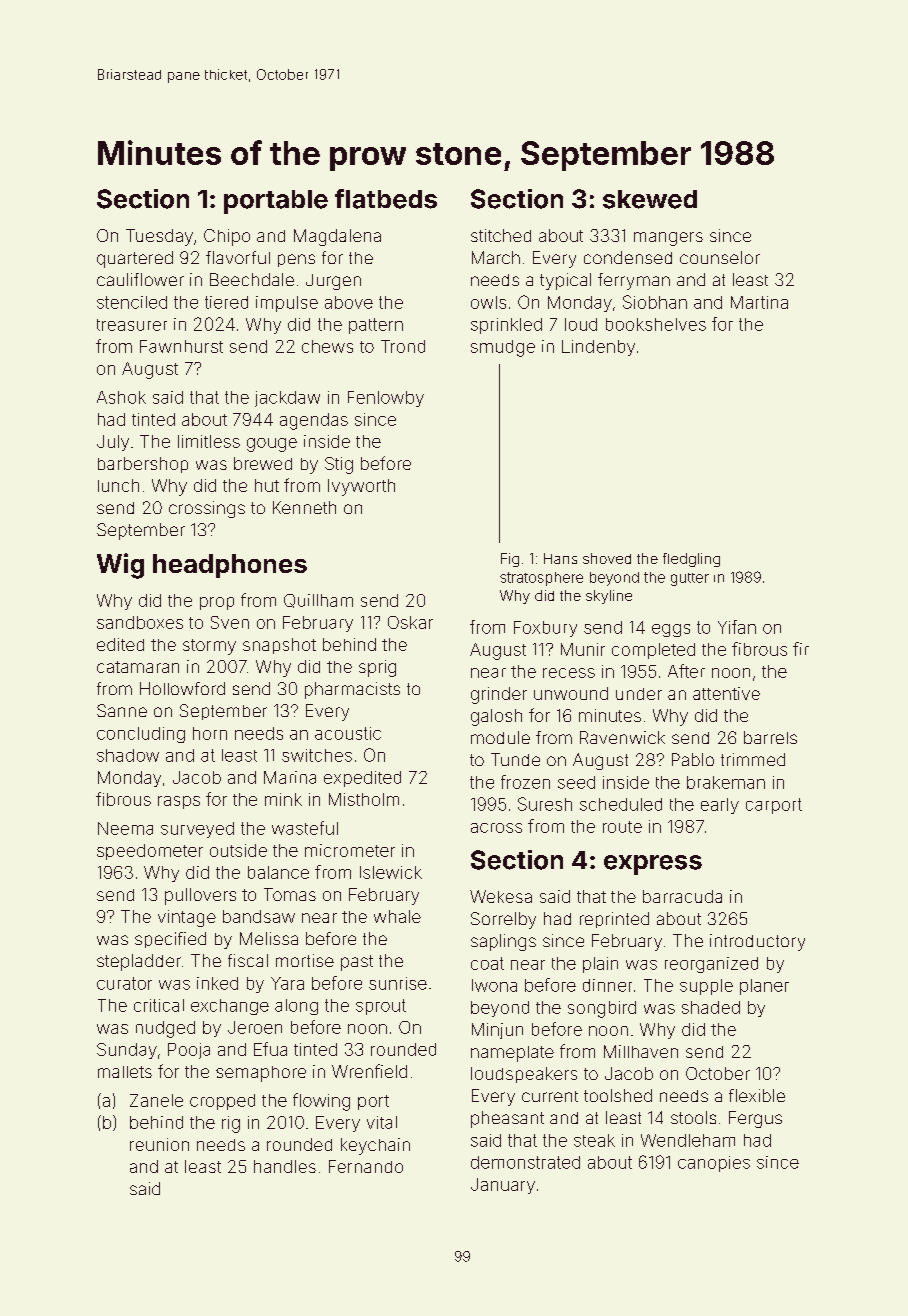  What do you see at coordinates (283, 799) in the screenshot?
I see `mink` at bounding box center [283, 799].
